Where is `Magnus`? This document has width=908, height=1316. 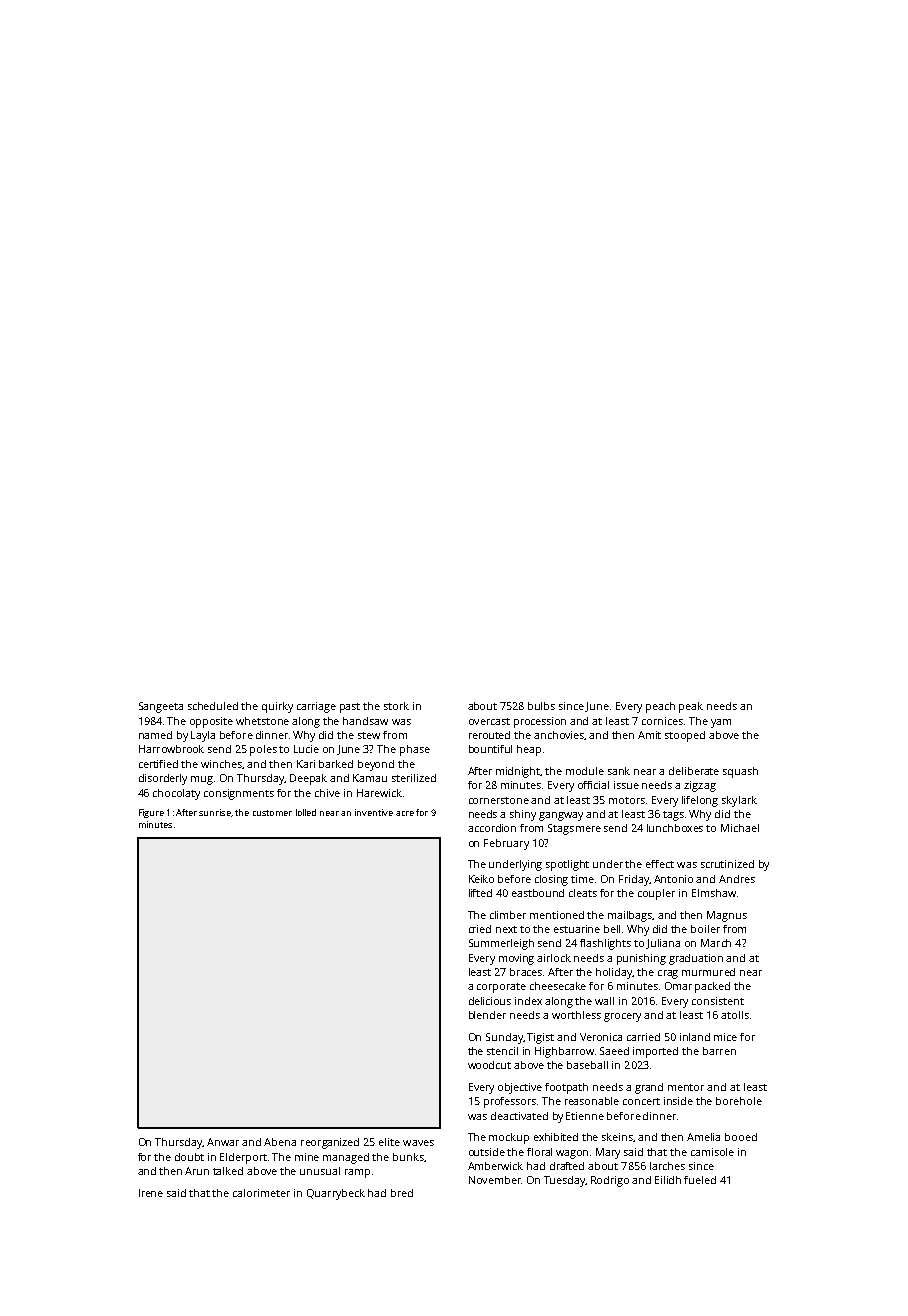 Magnus is located at coordinates (727, 916).
